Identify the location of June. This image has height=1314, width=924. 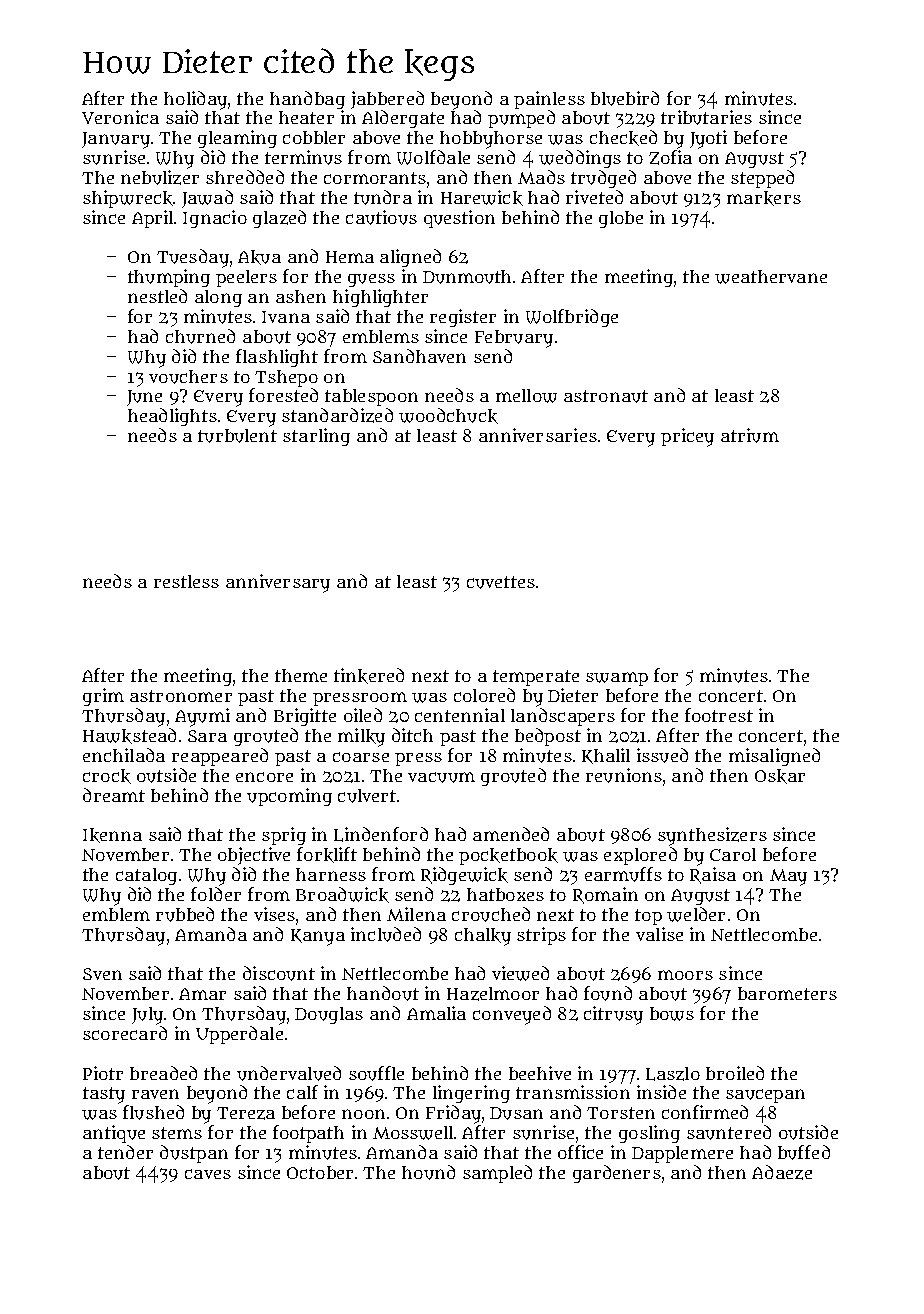
(144, 398).
